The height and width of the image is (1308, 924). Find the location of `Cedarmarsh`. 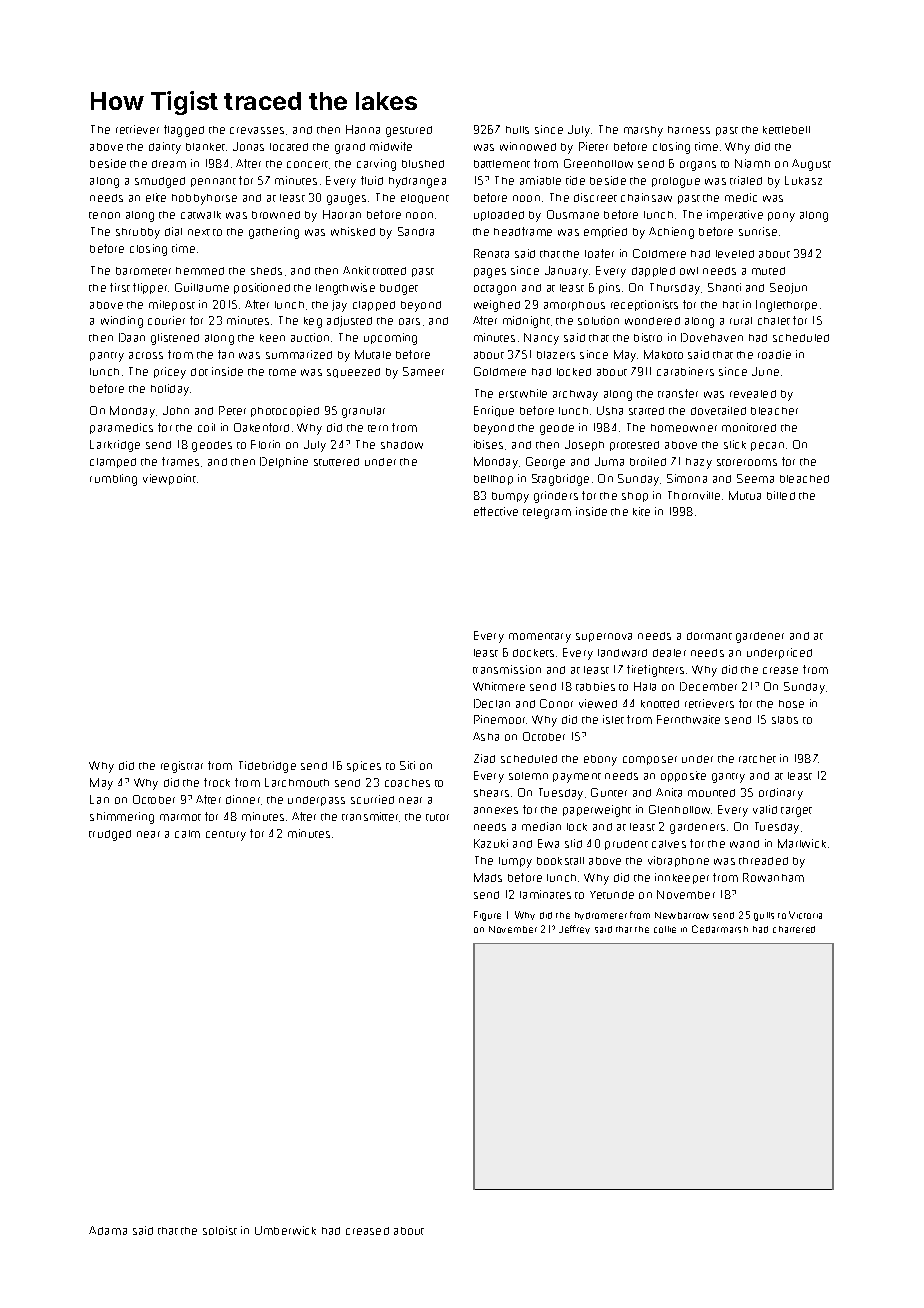

Cedarmarsh is located at coordinates (720, 929).
